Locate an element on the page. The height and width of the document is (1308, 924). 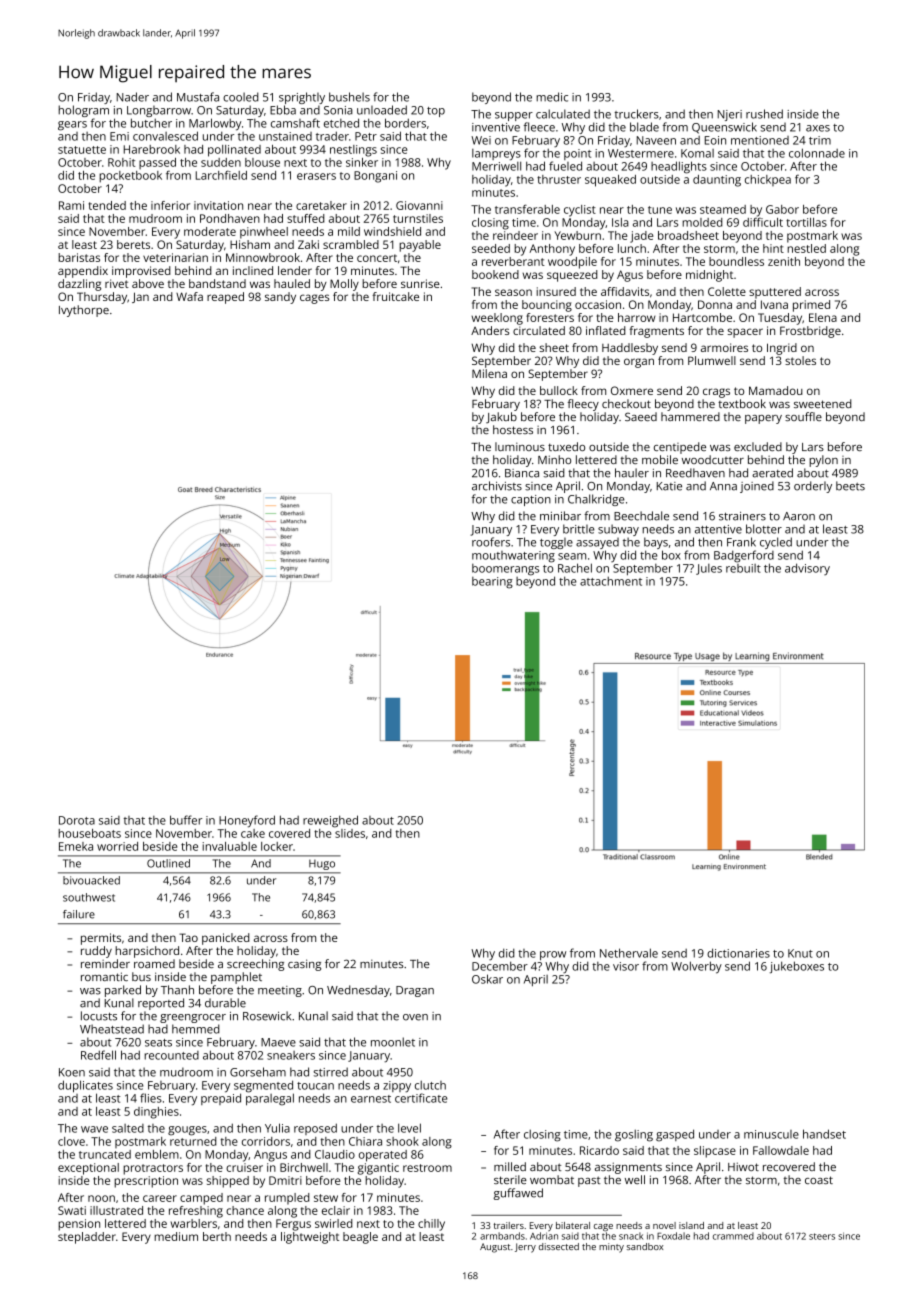
sweetened is located at coordinates (823, 403).
